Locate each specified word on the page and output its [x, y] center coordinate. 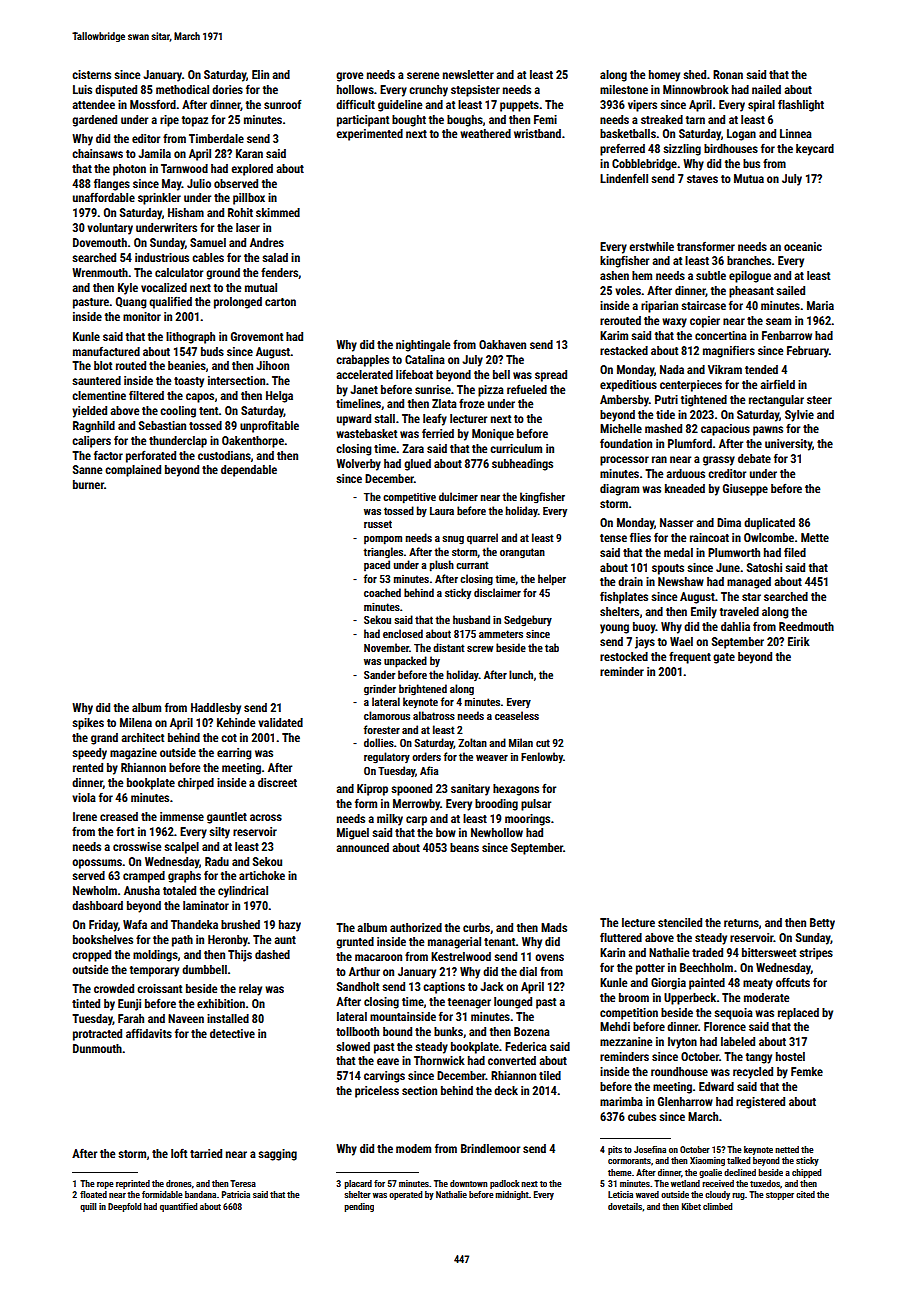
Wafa [135, 924]
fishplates [624, 598]
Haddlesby [216, 709]
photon [129, 170]
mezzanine [626, 1041]
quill [88, 1207]
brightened [423, 690]
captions [444, 988]
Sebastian [162, 425]
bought [409, 121]
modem [413, 1148]
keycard [815, 150]
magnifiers [729, 351]
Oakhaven [502, 344]
